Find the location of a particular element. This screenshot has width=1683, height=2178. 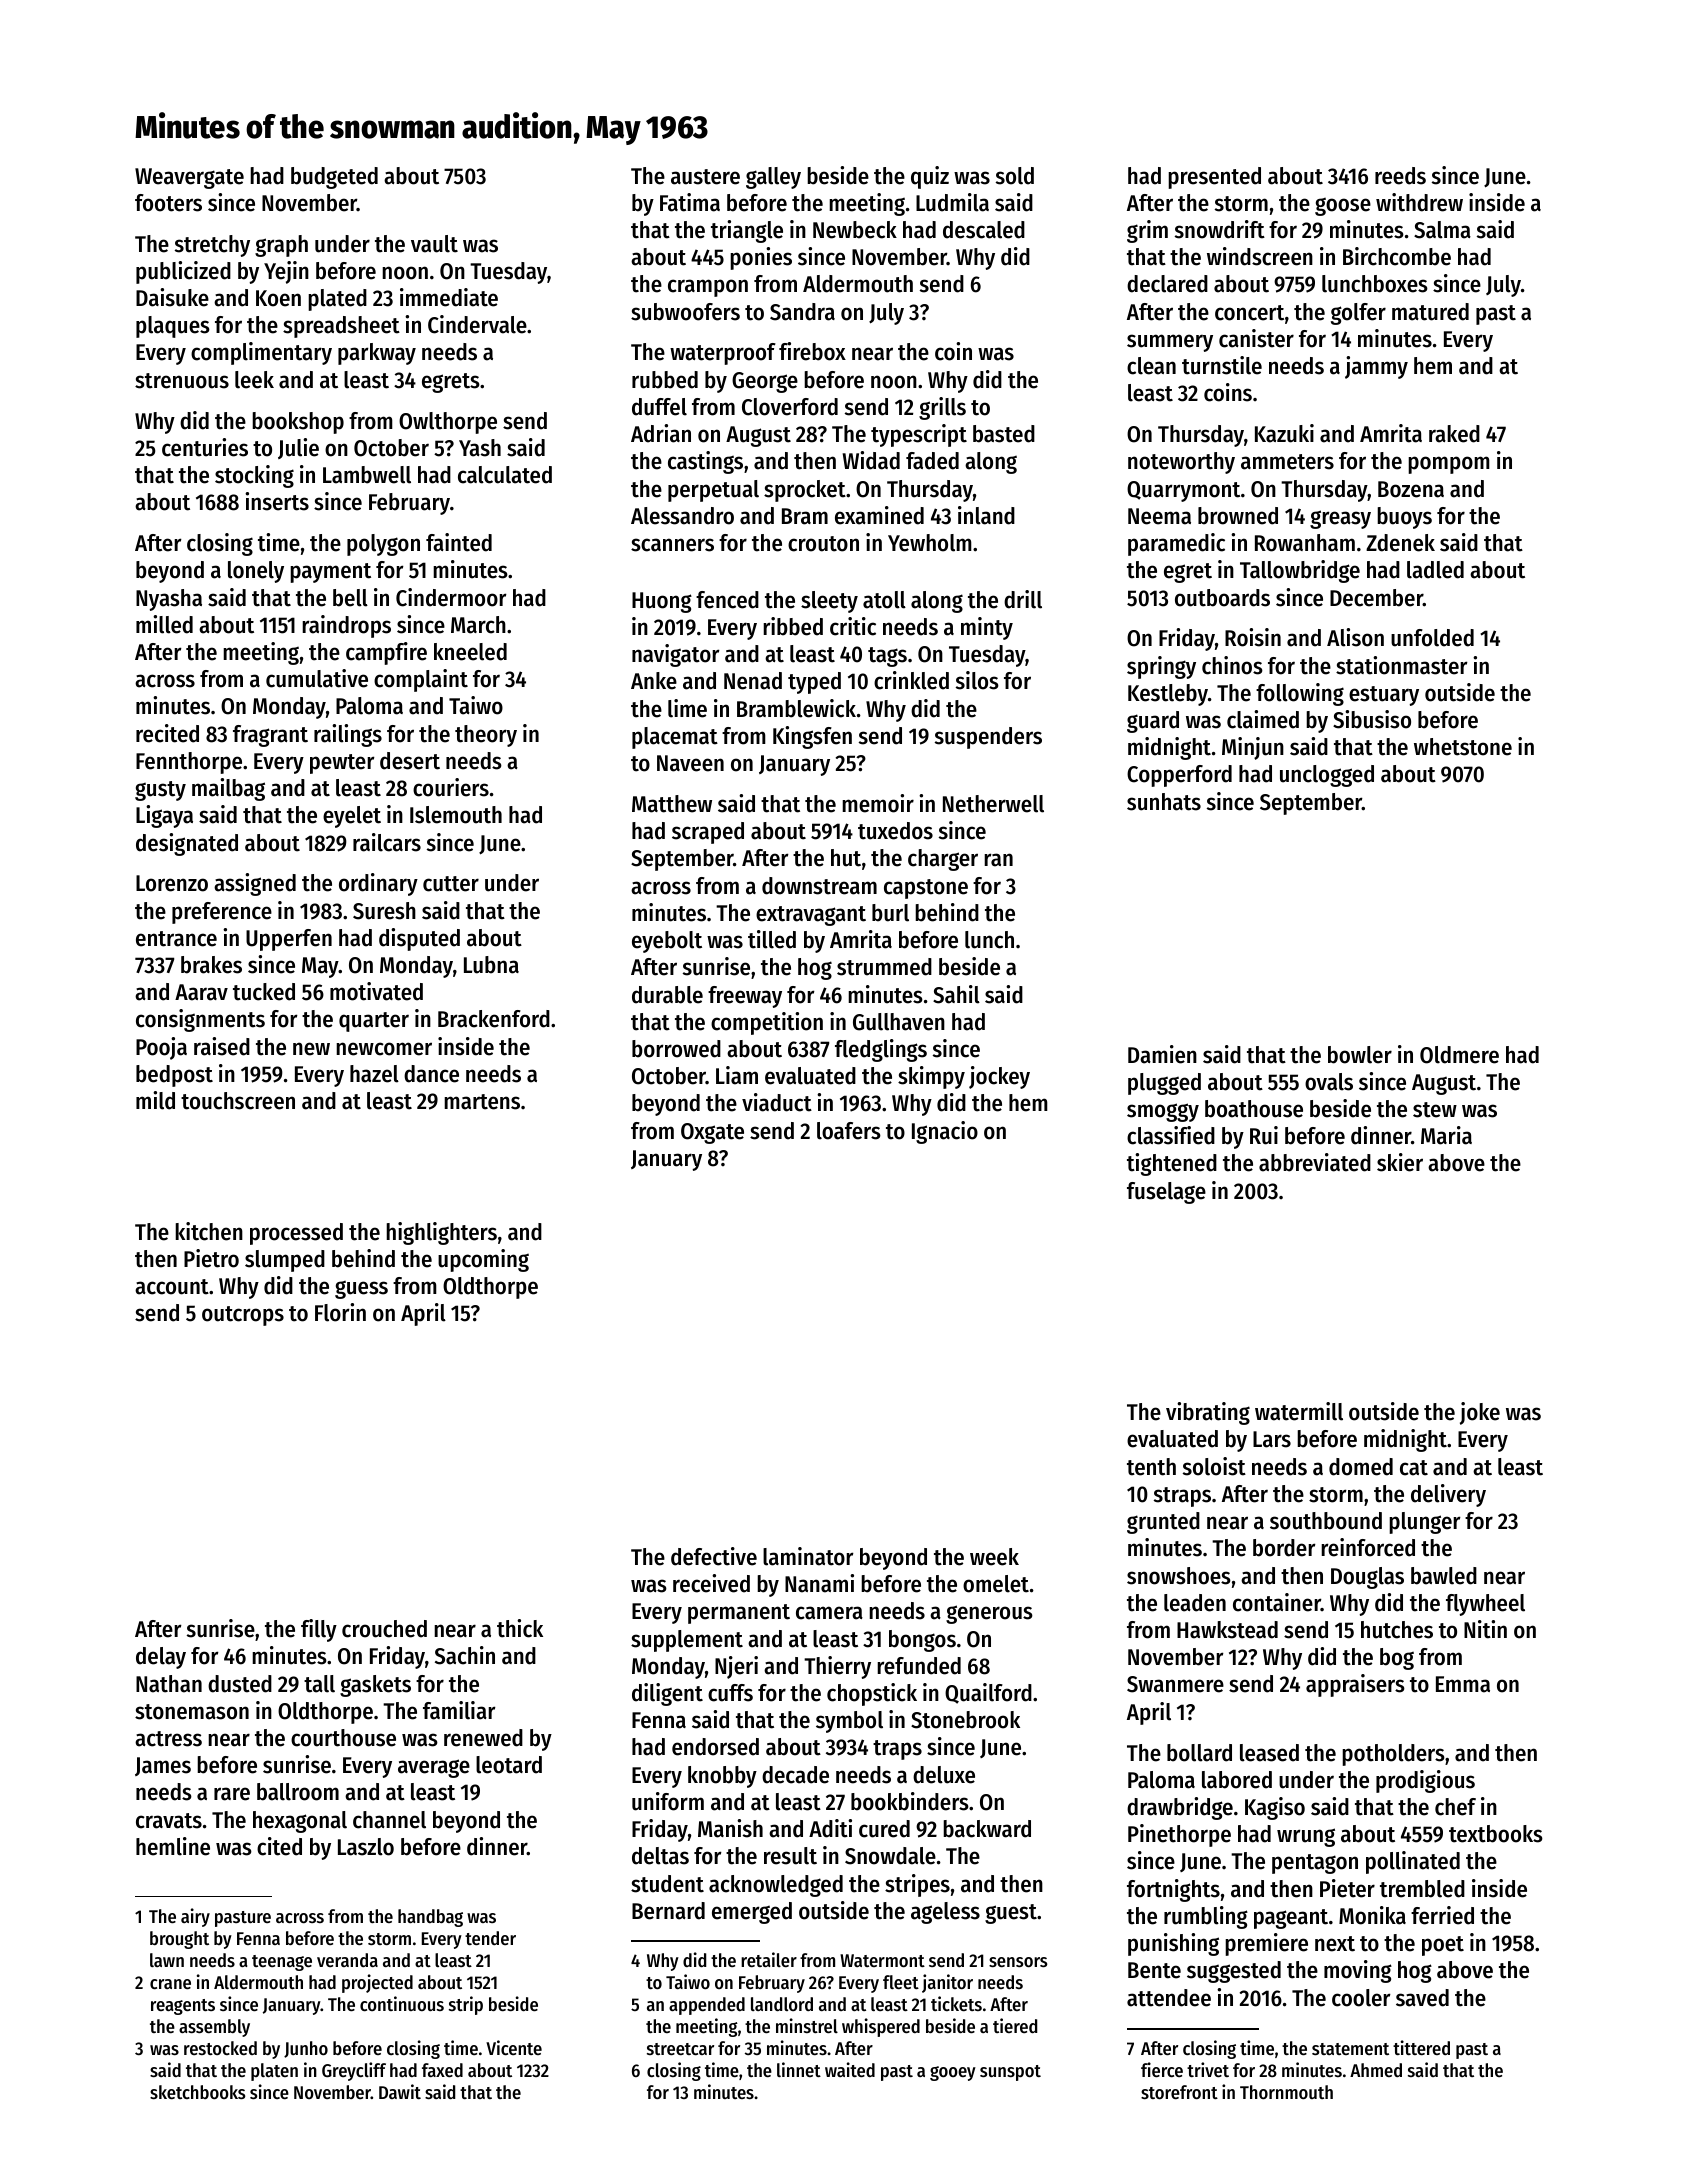

sleety is located at coordinates (829, 602).
